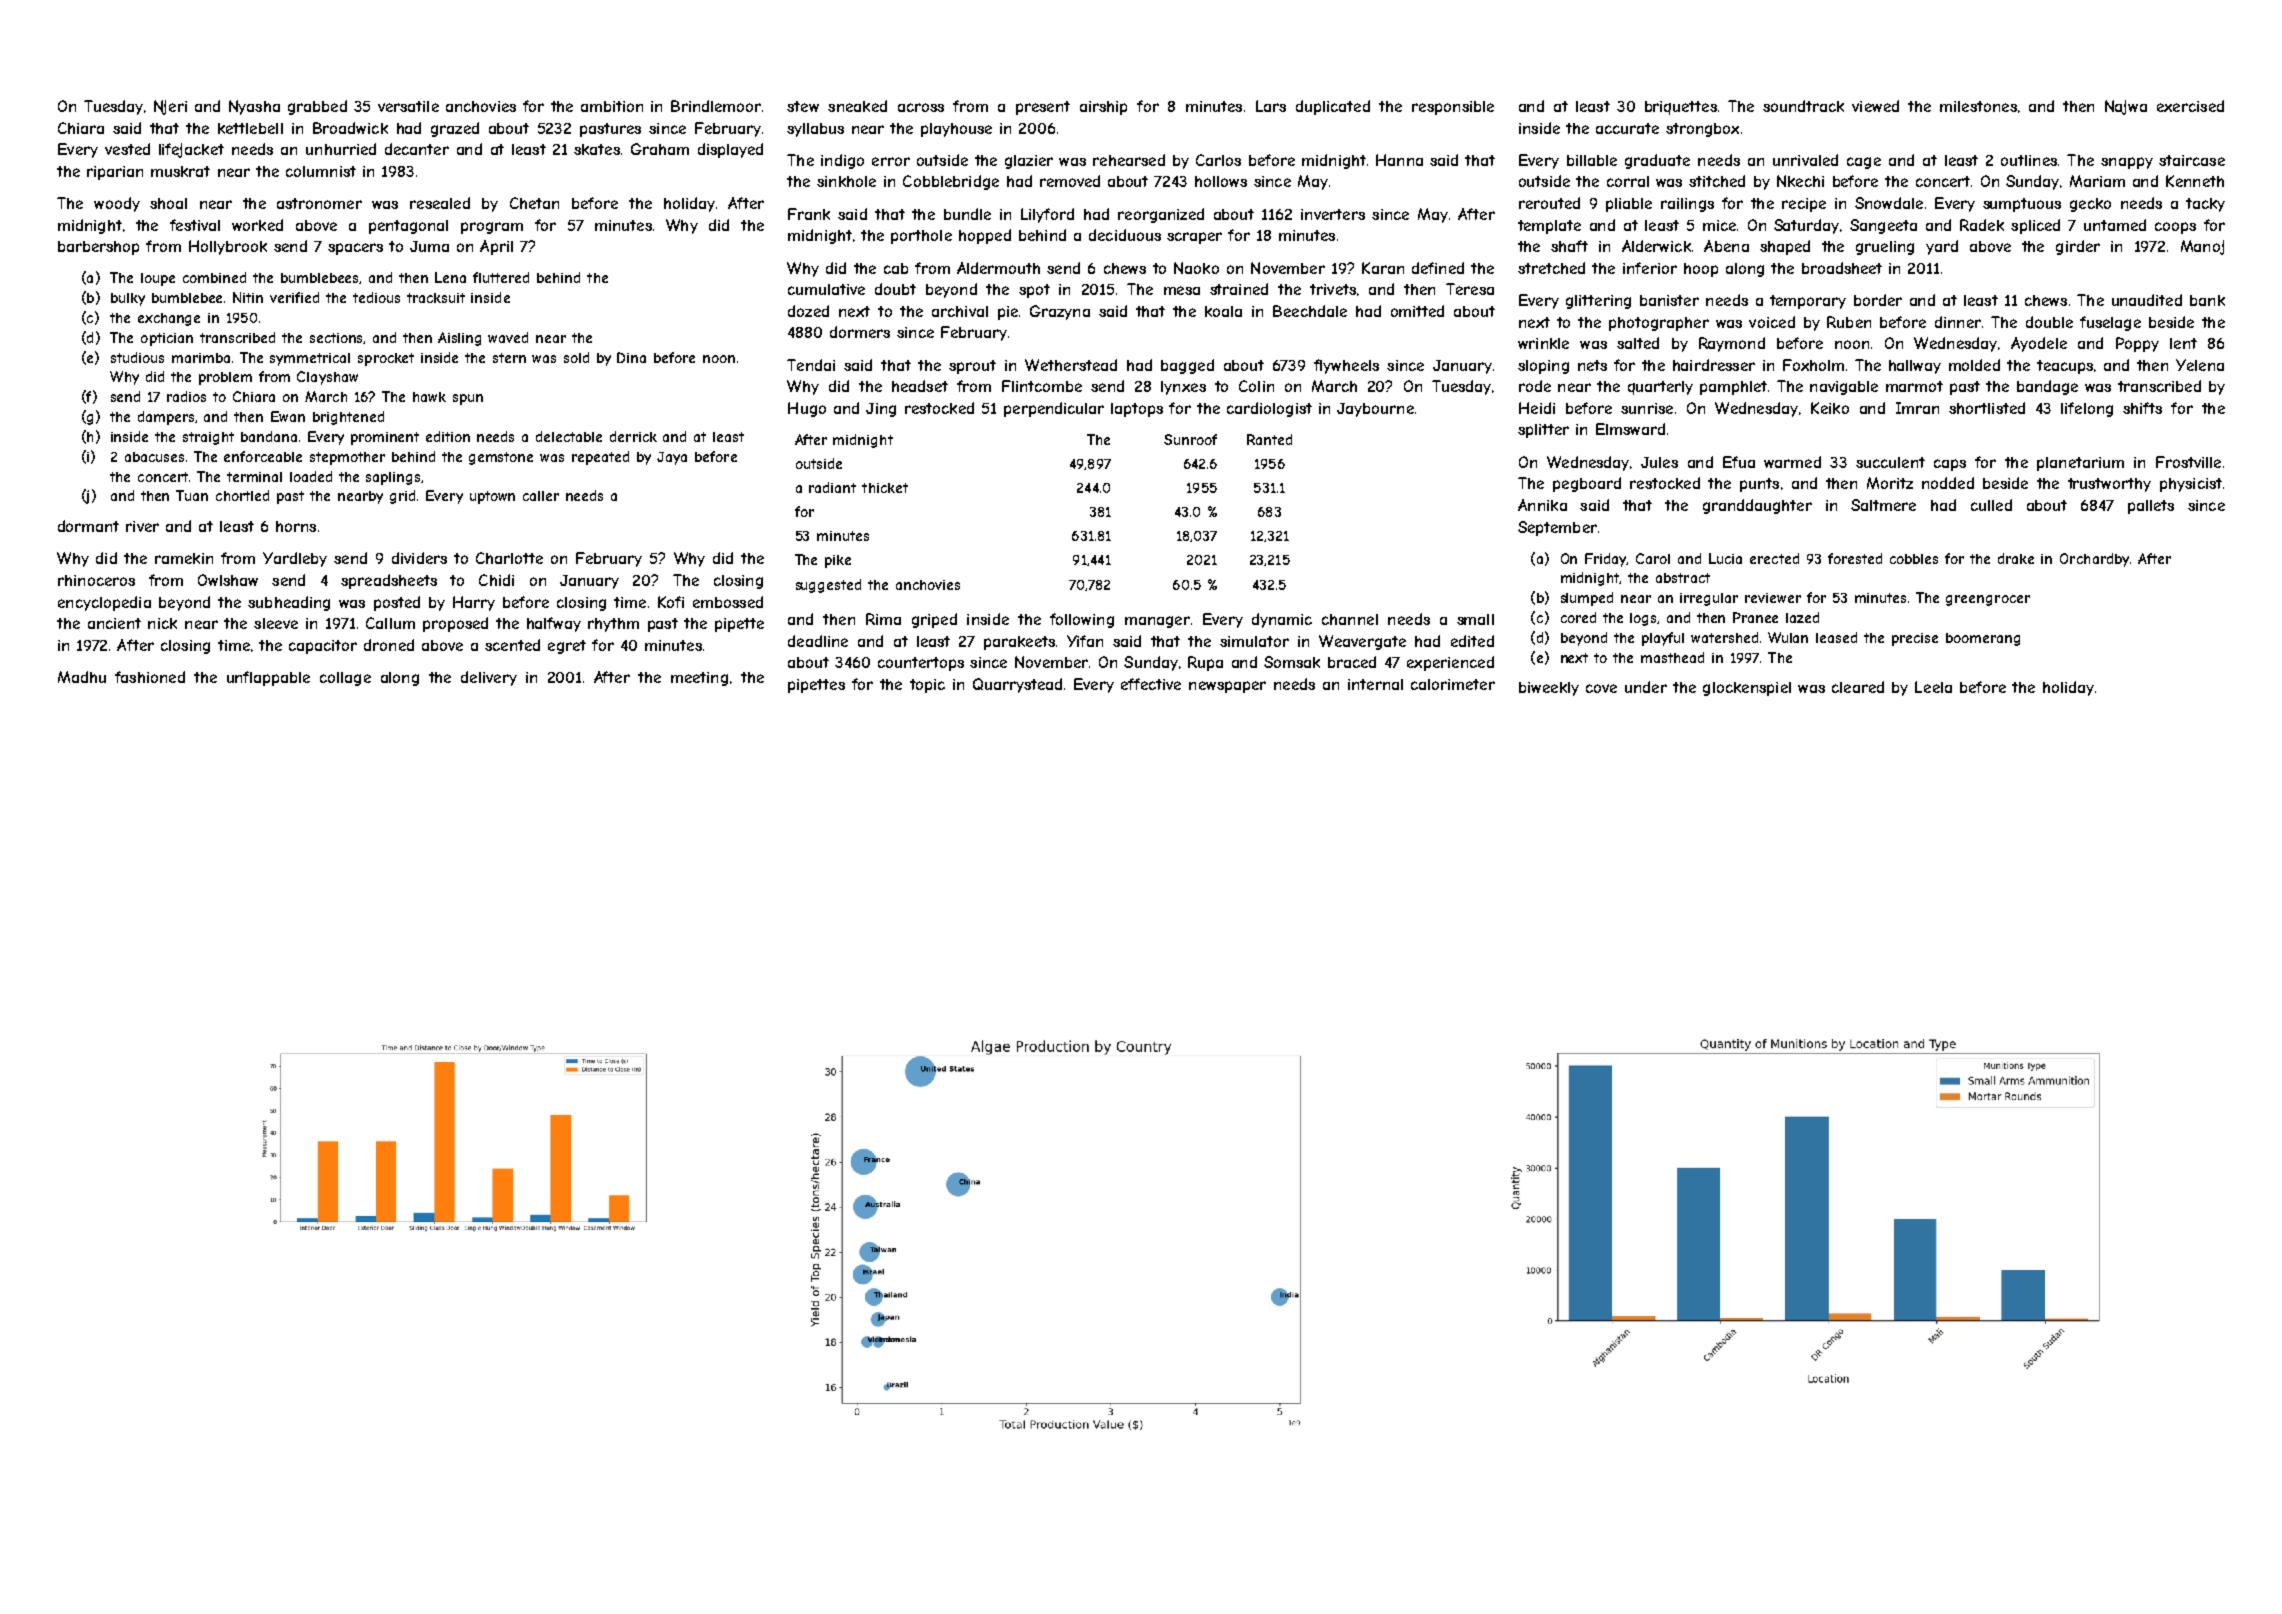 The width and height of the screenshot is (2282, 1614). I want to click on pegboard, so click(1587, 484).
